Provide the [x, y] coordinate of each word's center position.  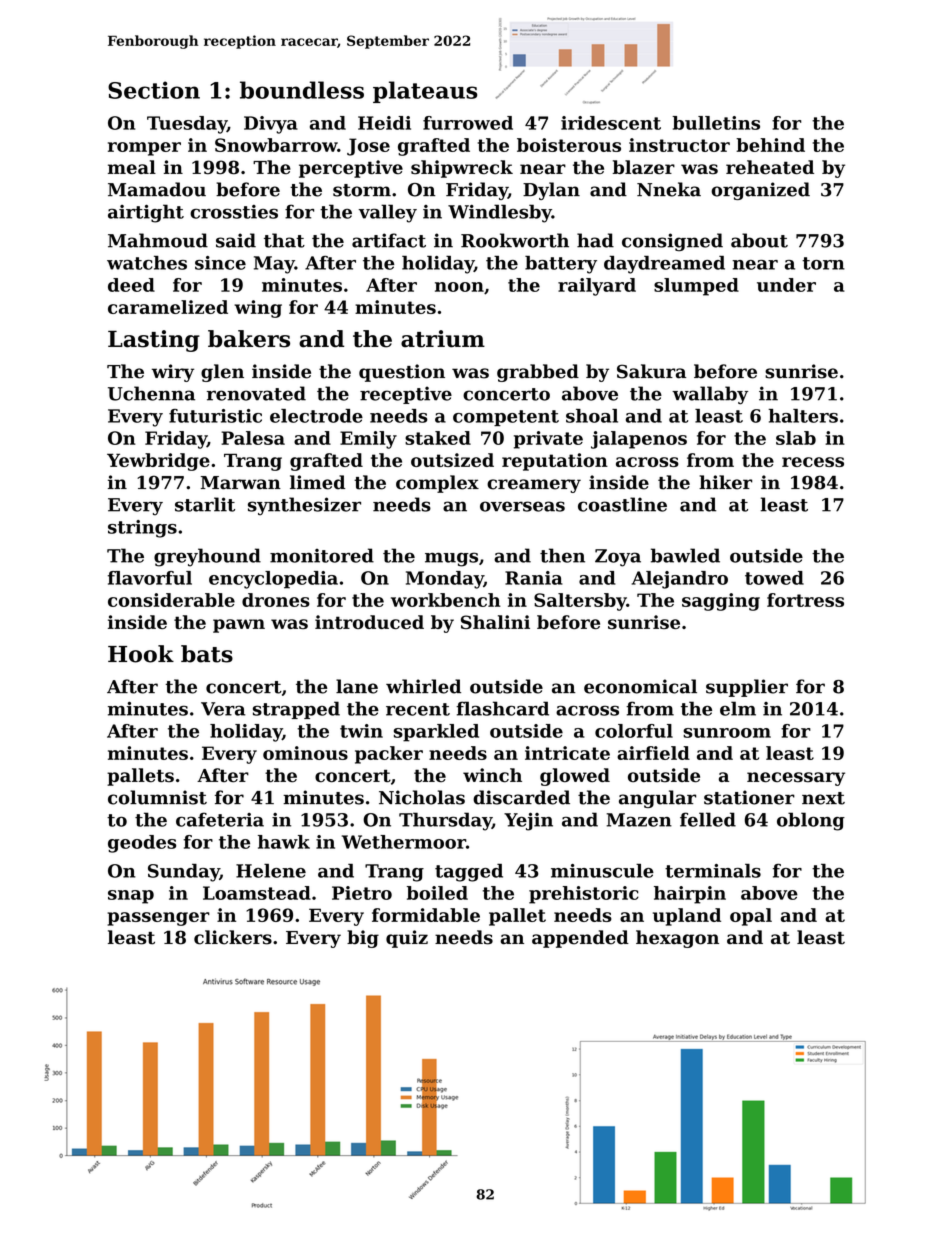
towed [774, 578]
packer [389, 755]
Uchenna [151, 393]
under [786, 285]
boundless [302, 90]
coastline [622, 504]
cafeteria [220, 819]
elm [738, 708]
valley [388, 213]
